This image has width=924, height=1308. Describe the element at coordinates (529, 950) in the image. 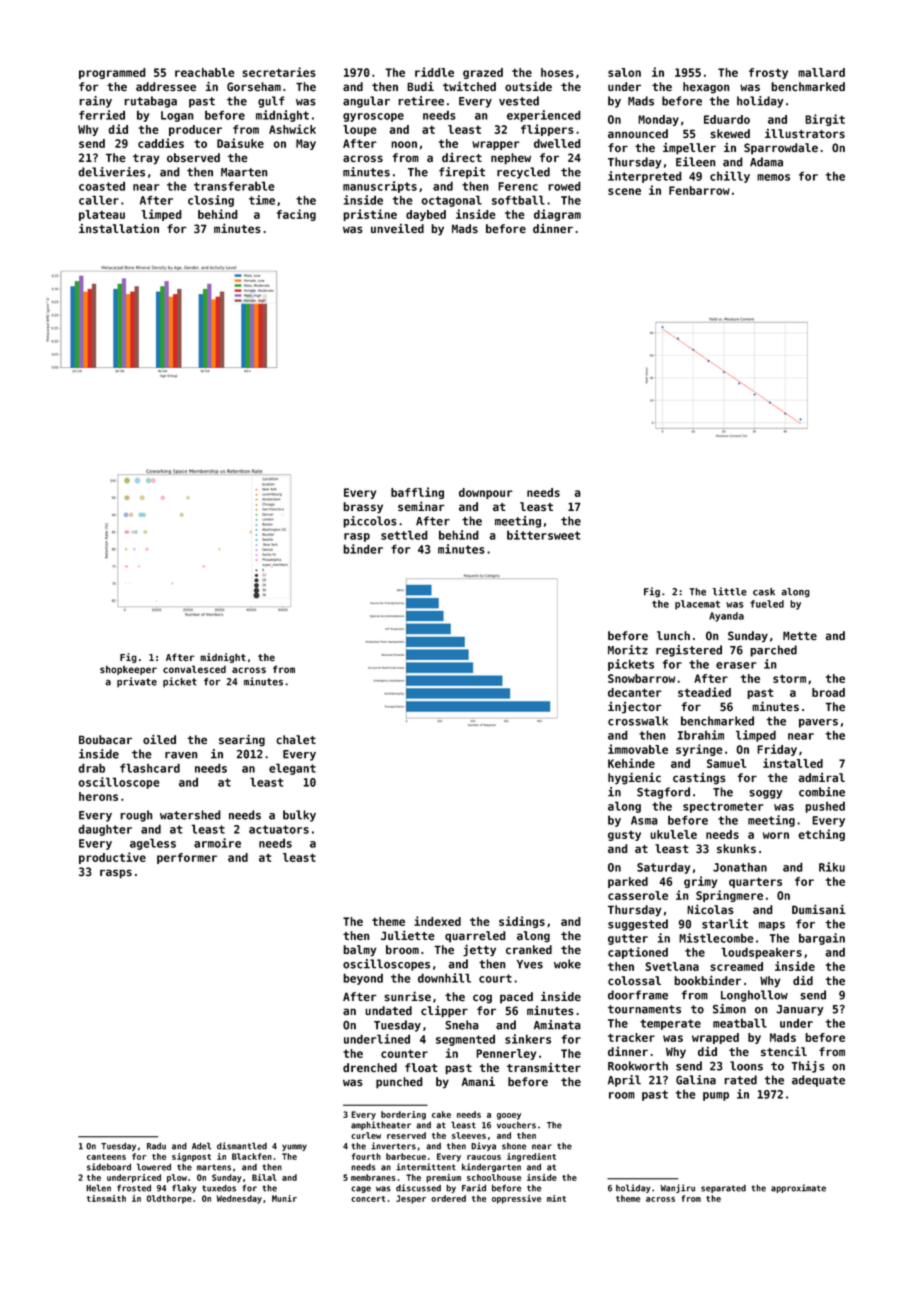

I see `cranked` at that location.
